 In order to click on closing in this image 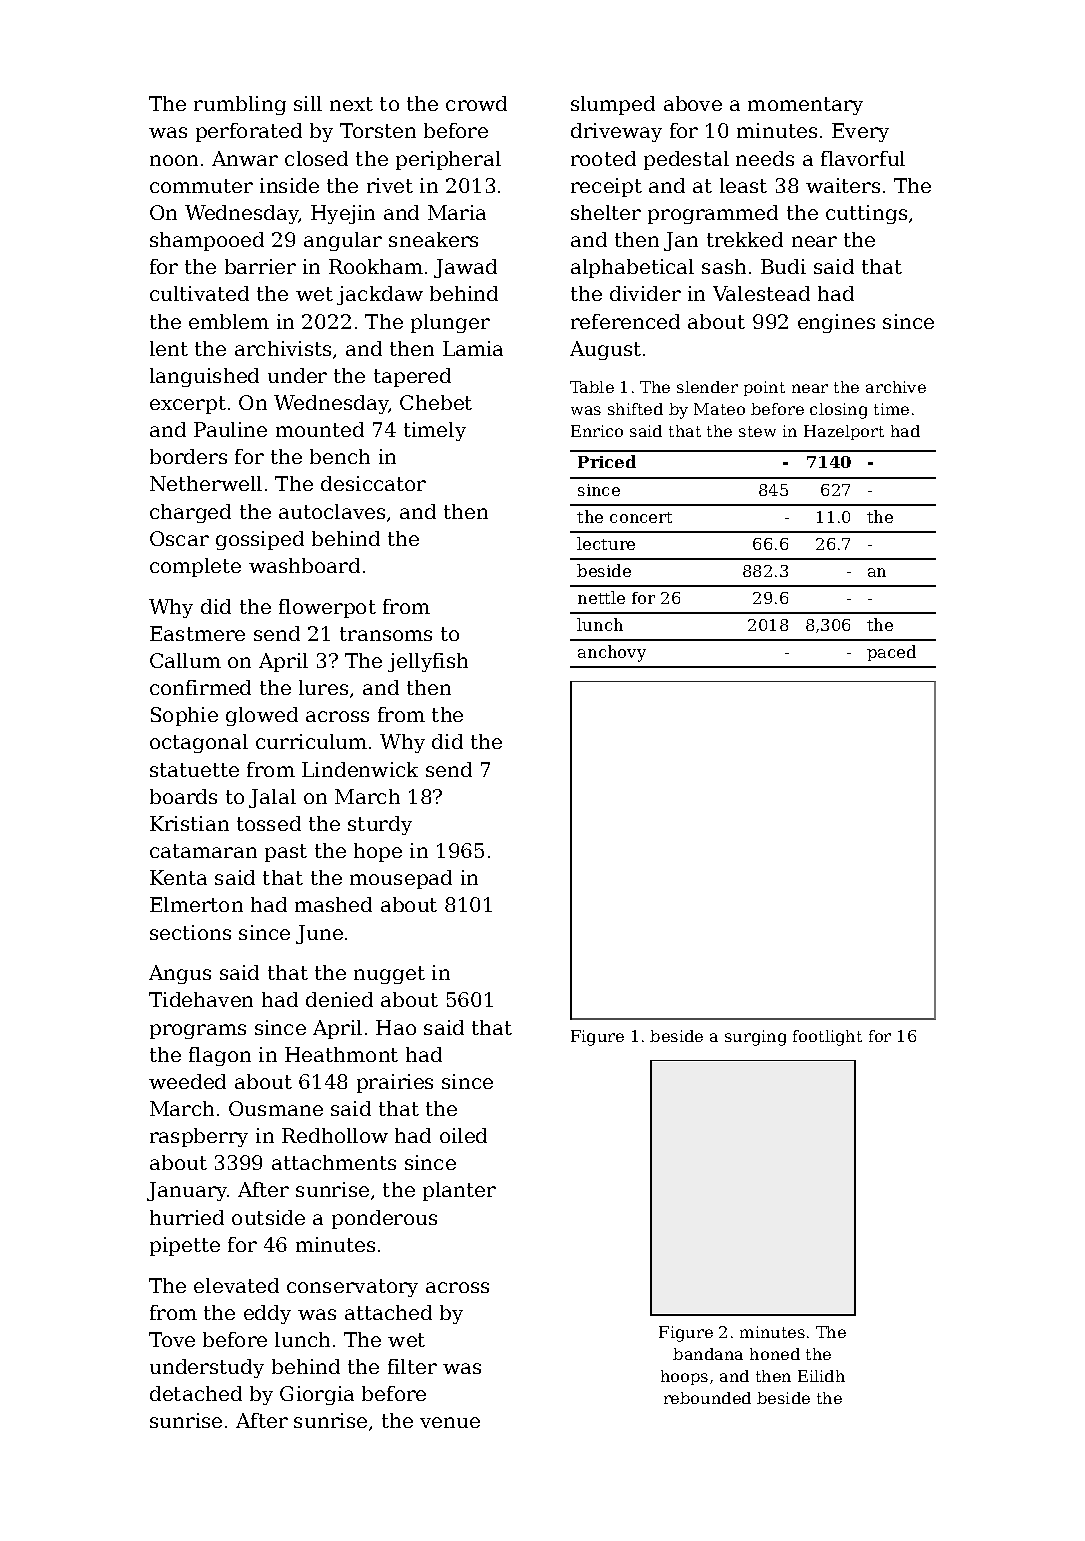, I will do `click(838, 411)`.
